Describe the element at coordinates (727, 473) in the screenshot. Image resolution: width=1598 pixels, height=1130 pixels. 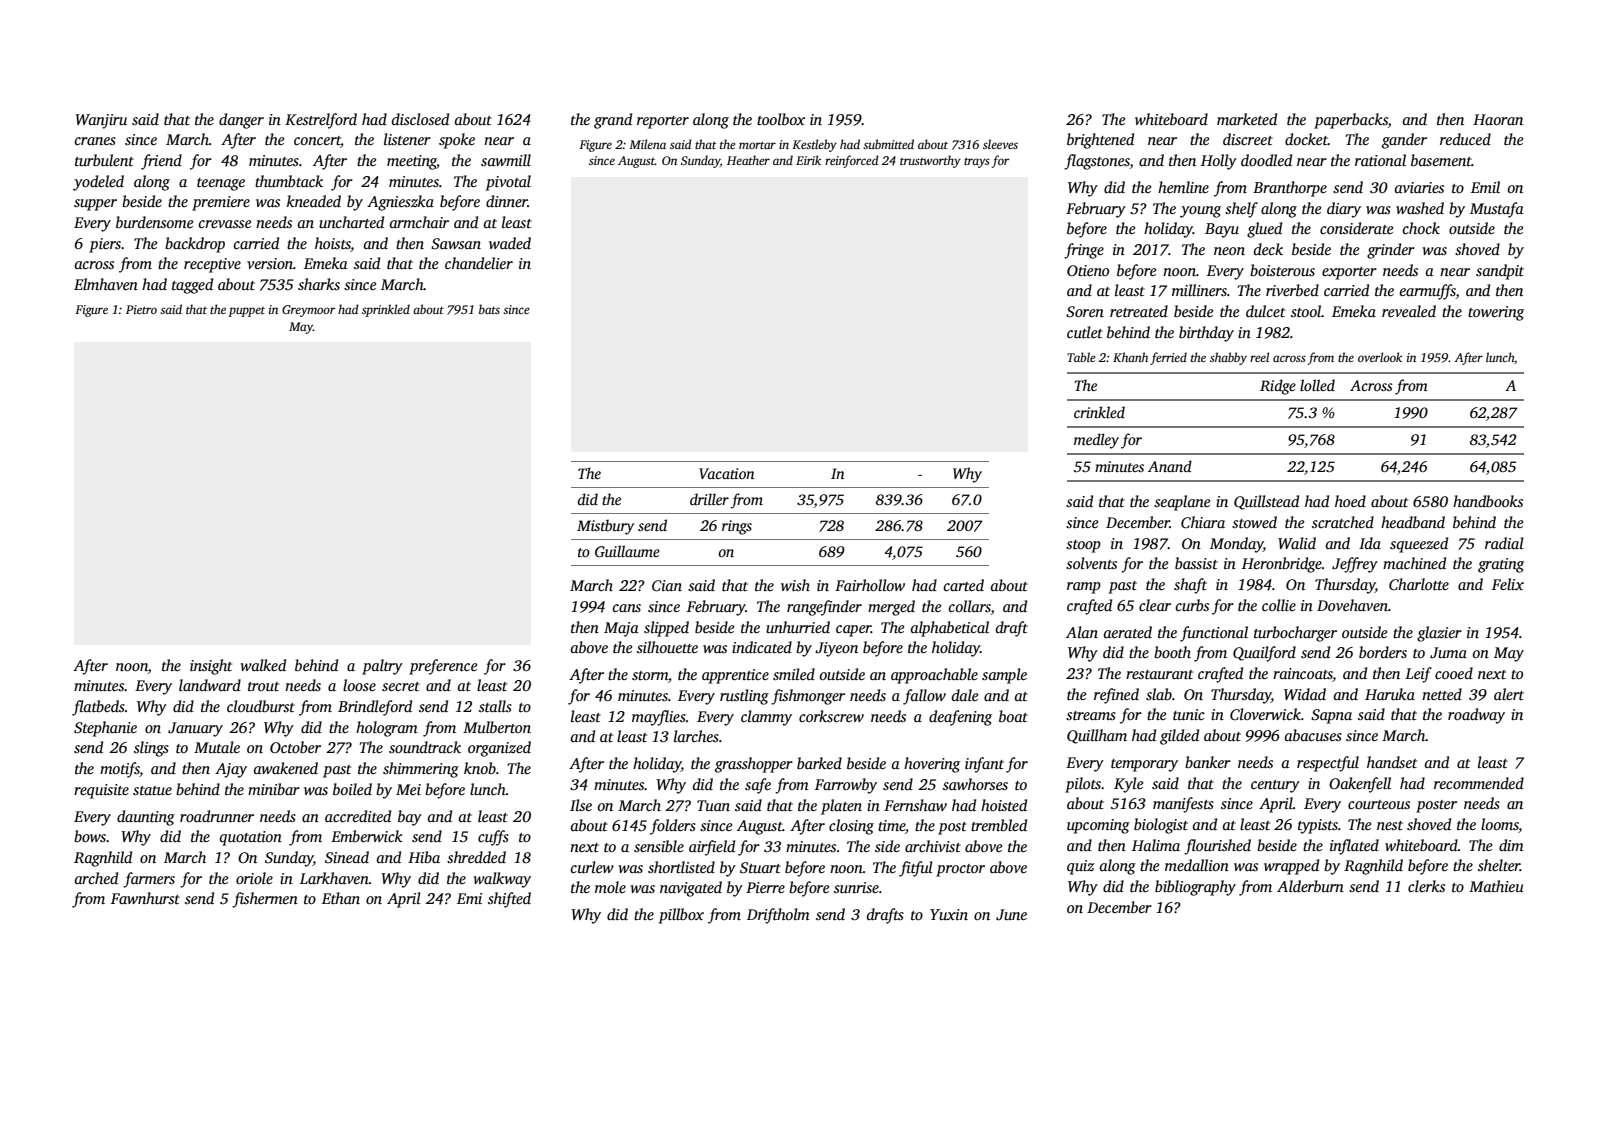
I see `Vacation` at that location.
